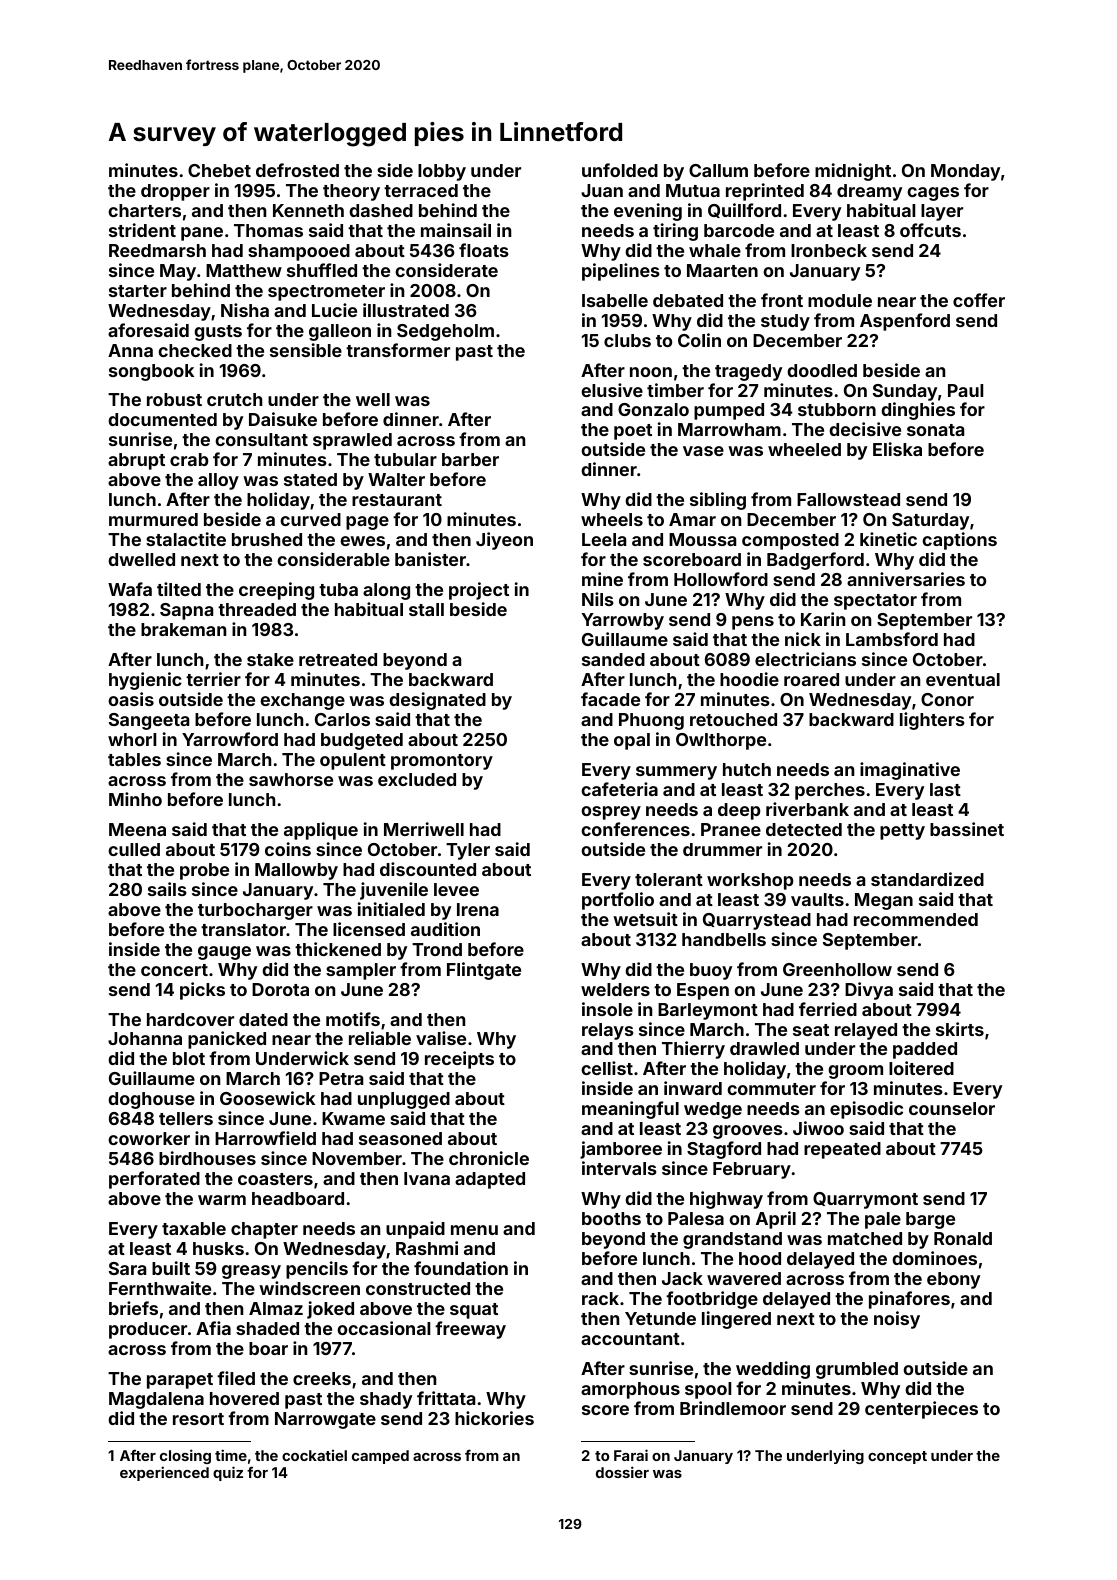 This screenshot has width=1117, height=1580. I want to click on Kwame, so click(353, 1118).
